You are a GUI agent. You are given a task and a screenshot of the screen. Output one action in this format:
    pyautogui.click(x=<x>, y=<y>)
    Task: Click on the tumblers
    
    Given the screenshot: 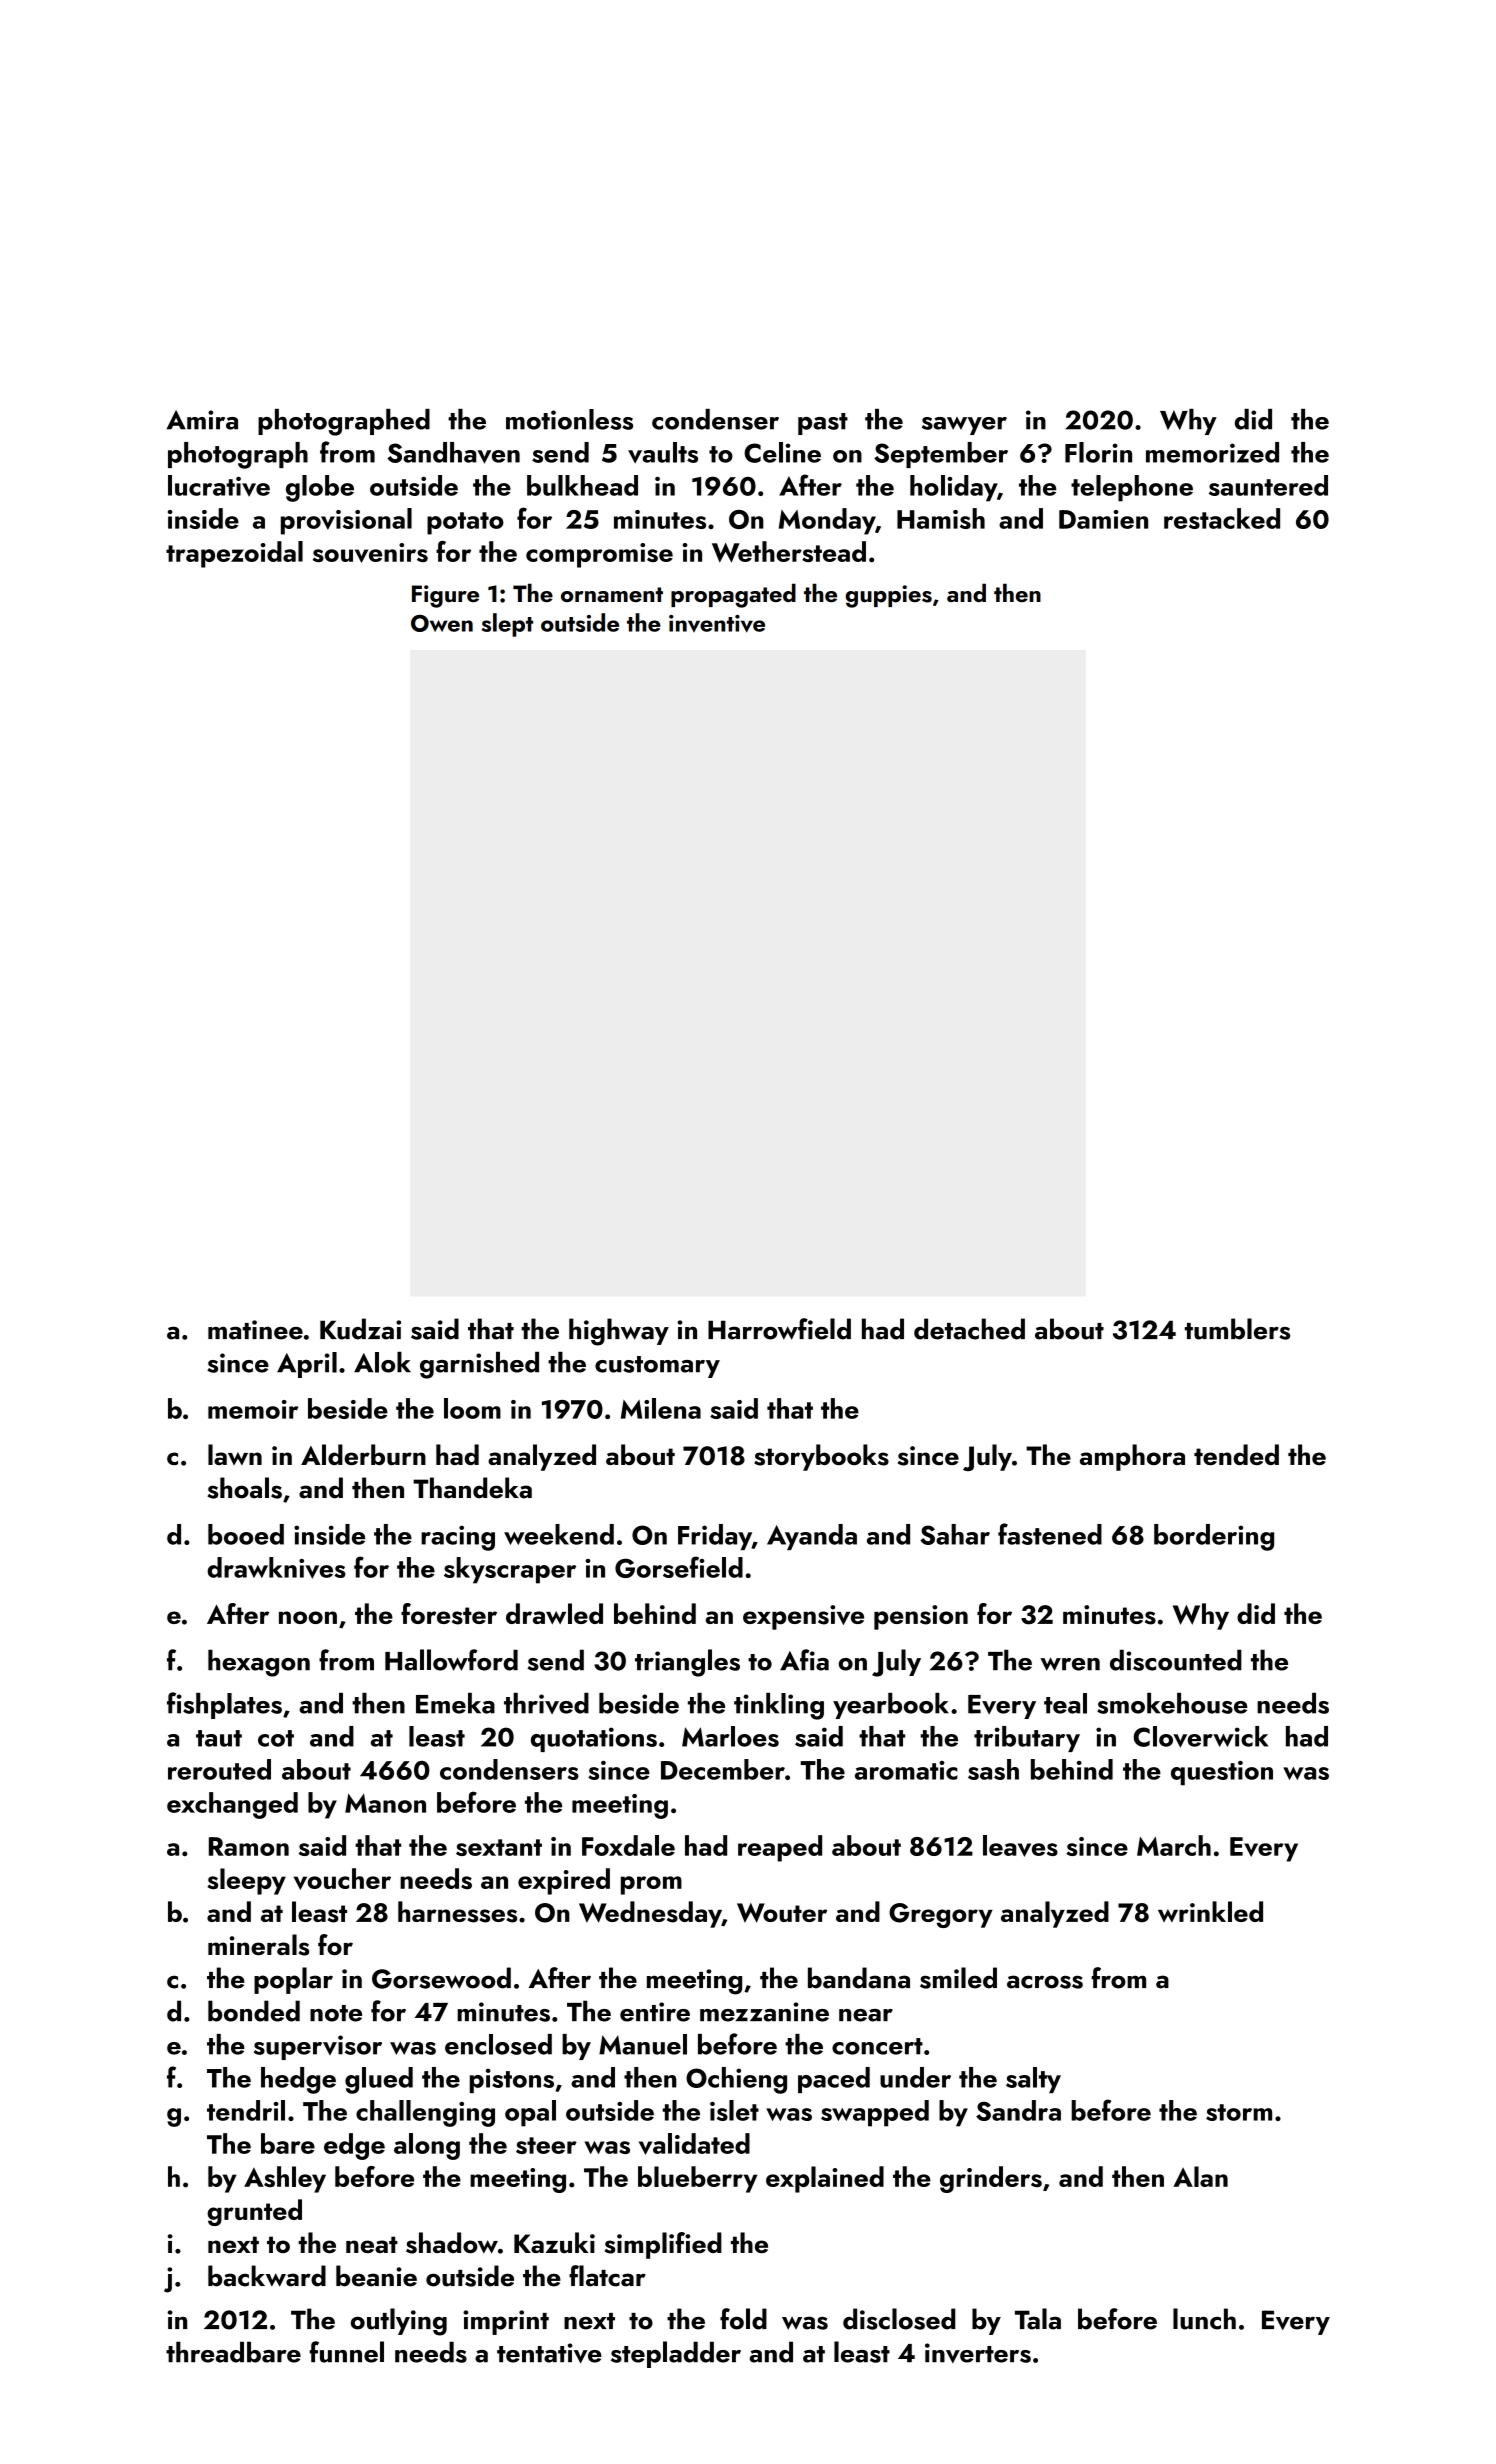 What is the action you would take?
    pyautogui.click(x=1237, y=1329)
